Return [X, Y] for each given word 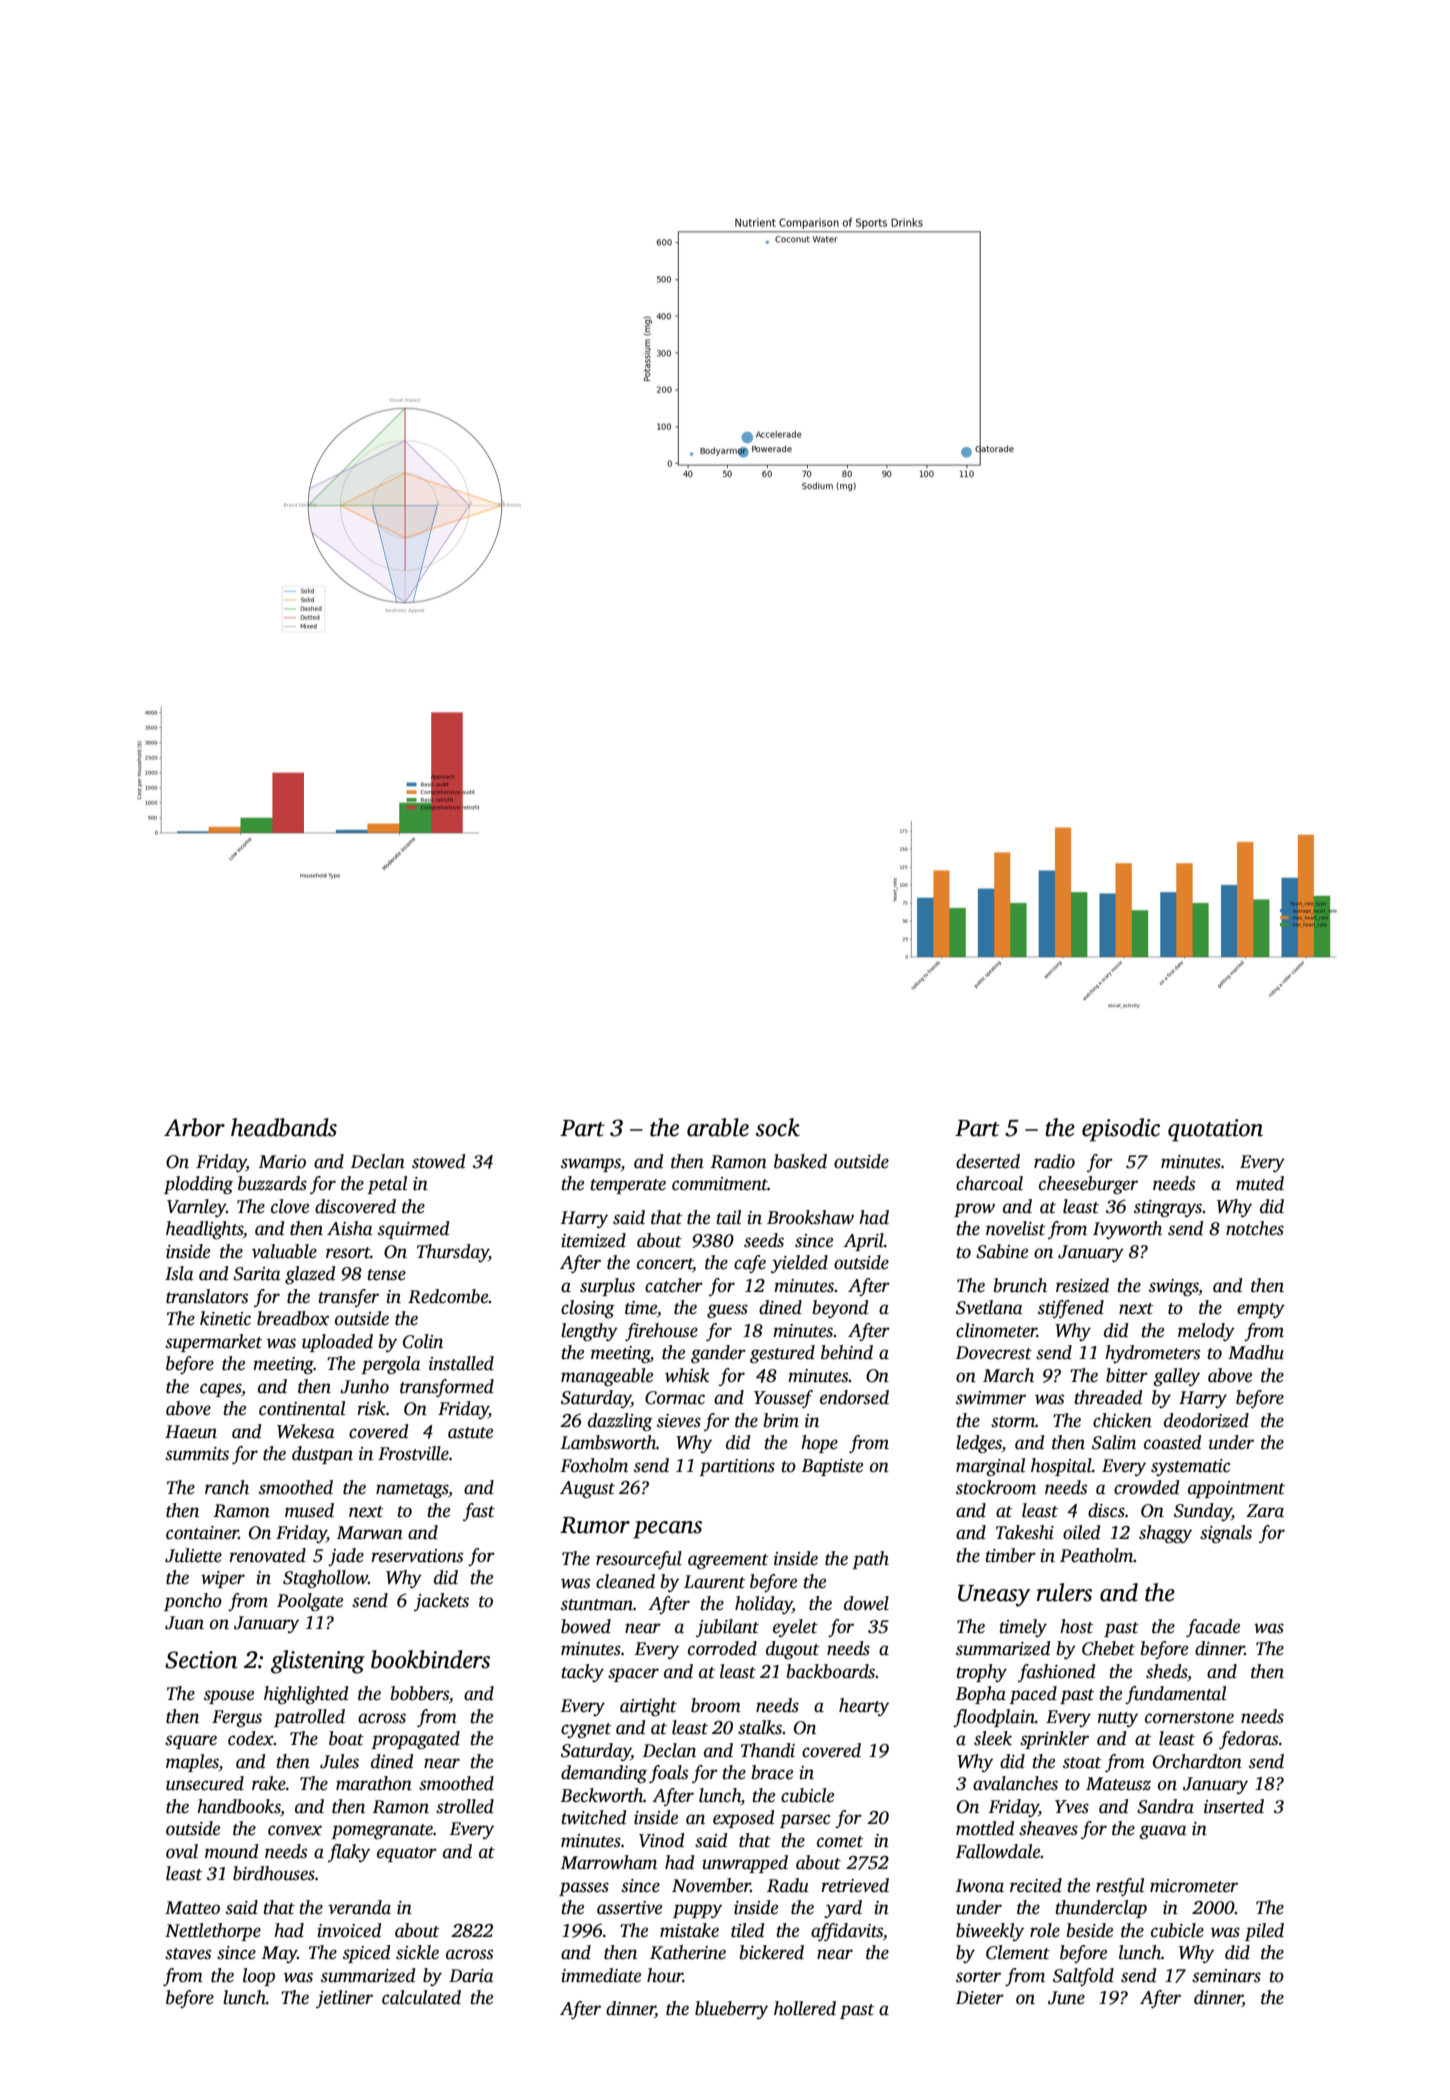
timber [1010, 1555]
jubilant [727, 1628]
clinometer [996, 1330]
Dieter [980, 1998]
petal [387, 1185]
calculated [421, 1997]
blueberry [731, 2010]
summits [197, 1454]
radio [1054, 1161]
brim [781, 1420]
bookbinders [430, 1659]
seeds [764, 1240]
